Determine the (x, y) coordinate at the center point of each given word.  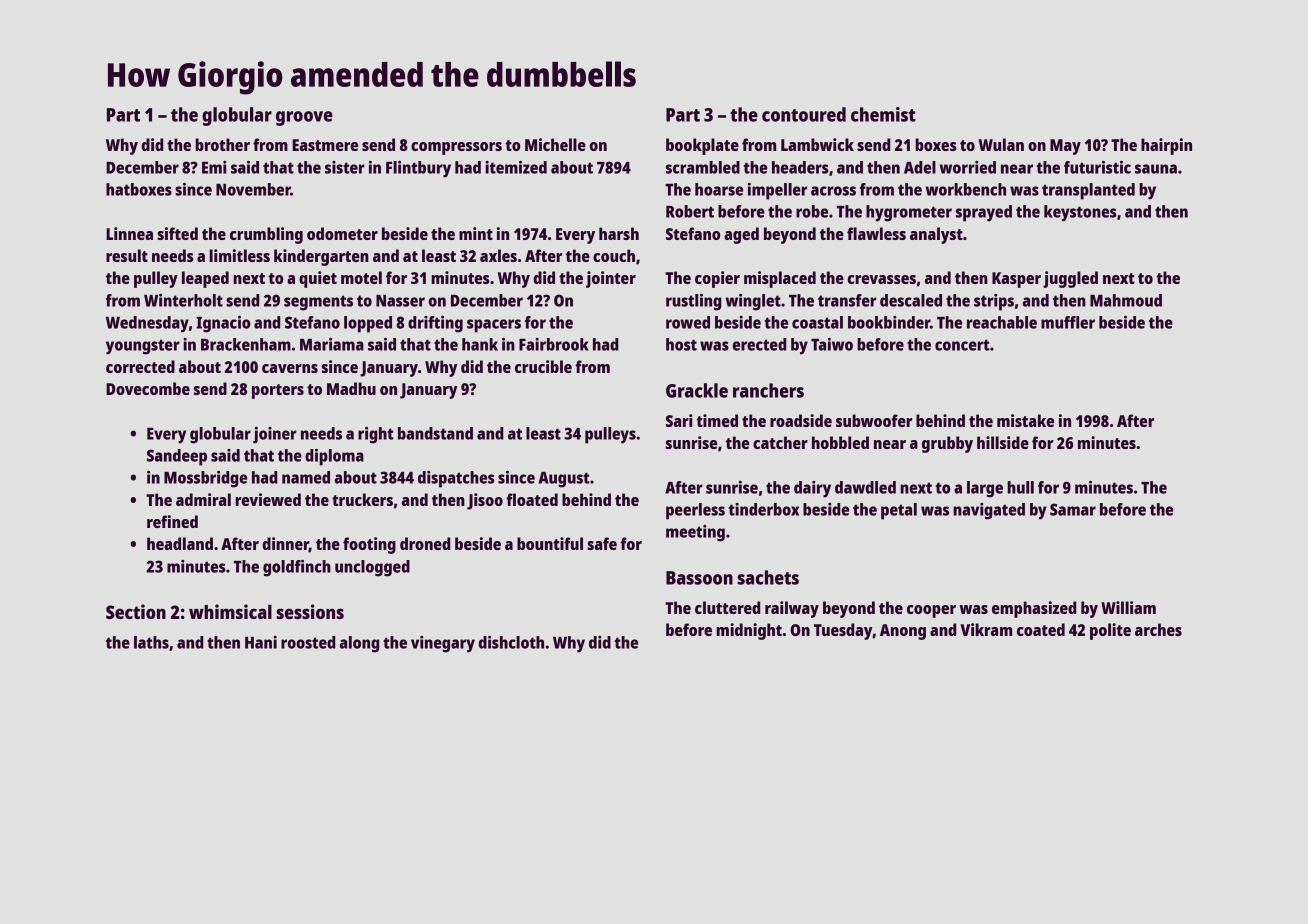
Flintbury (418, 169)
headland (180, 543)
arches (1158, 629)
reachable (1002, 322)
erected (759, 344)
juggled (1070, 279)
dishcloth (511, 642)
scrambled (703, 167)
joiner (275, 435)
